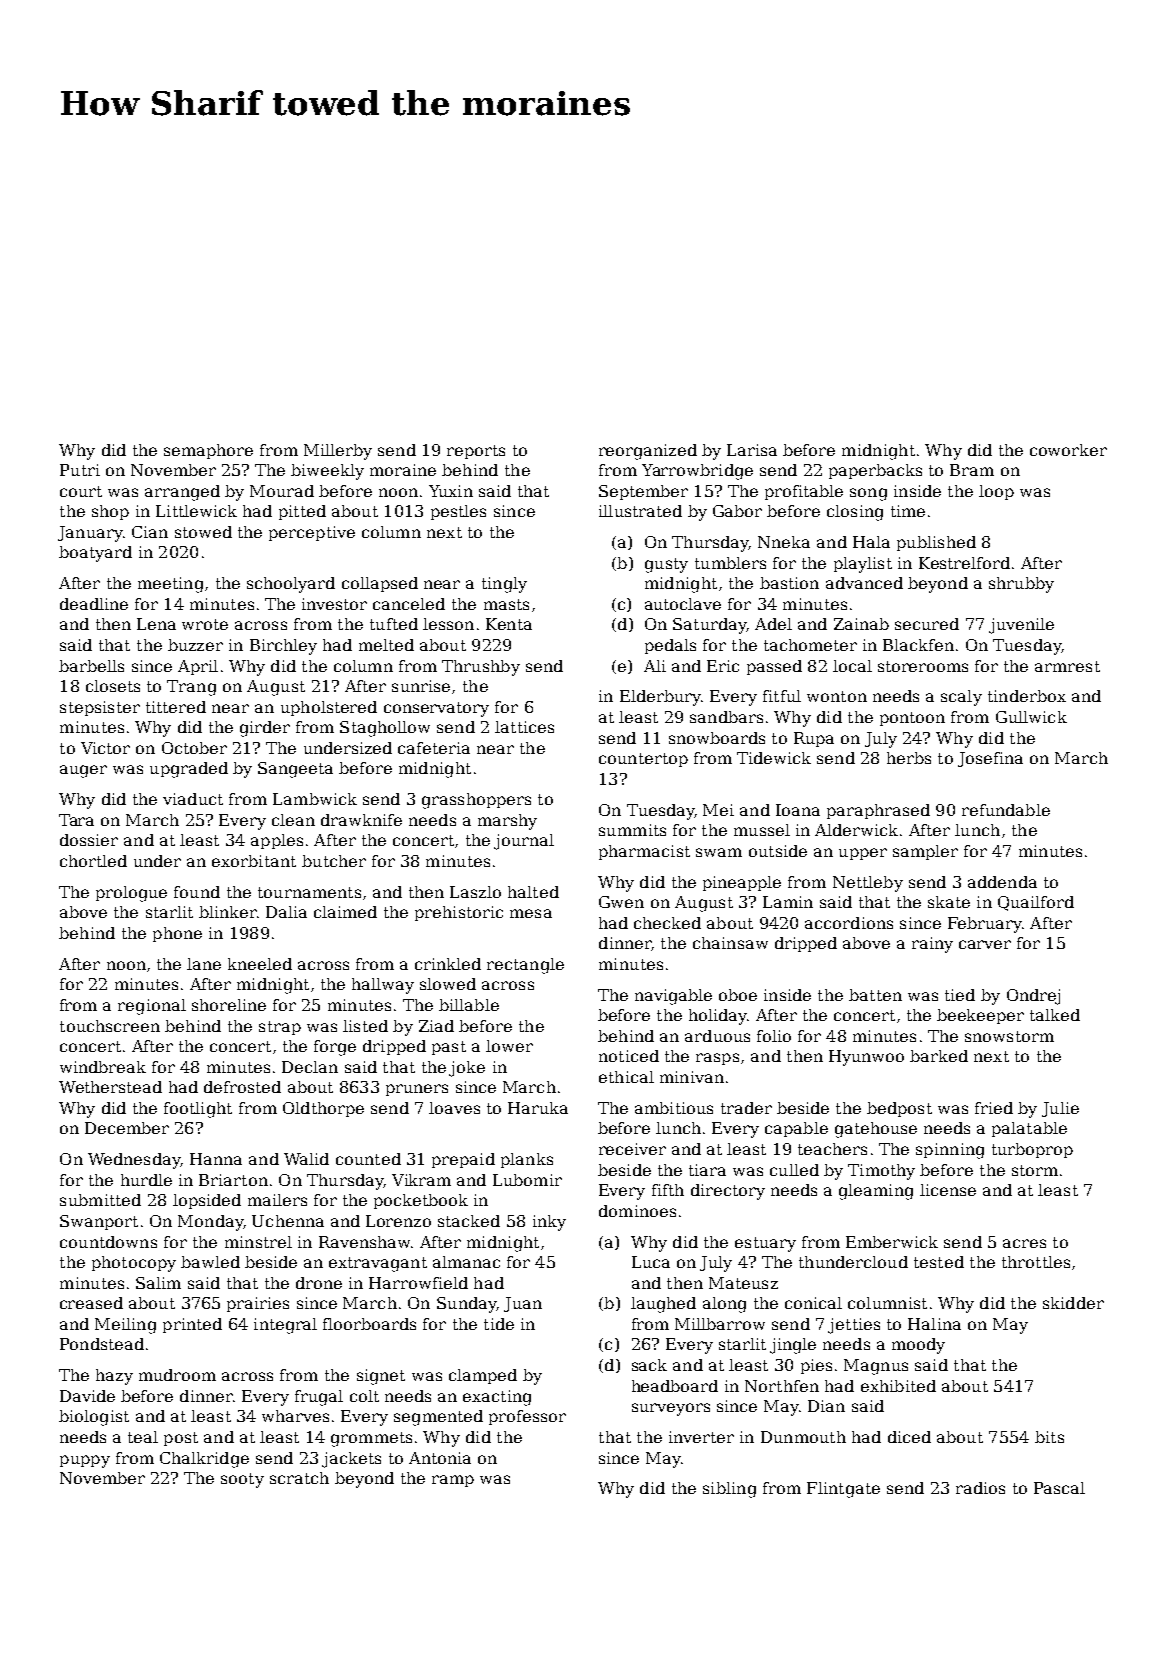  I want to click on court, so click(81, 491).
